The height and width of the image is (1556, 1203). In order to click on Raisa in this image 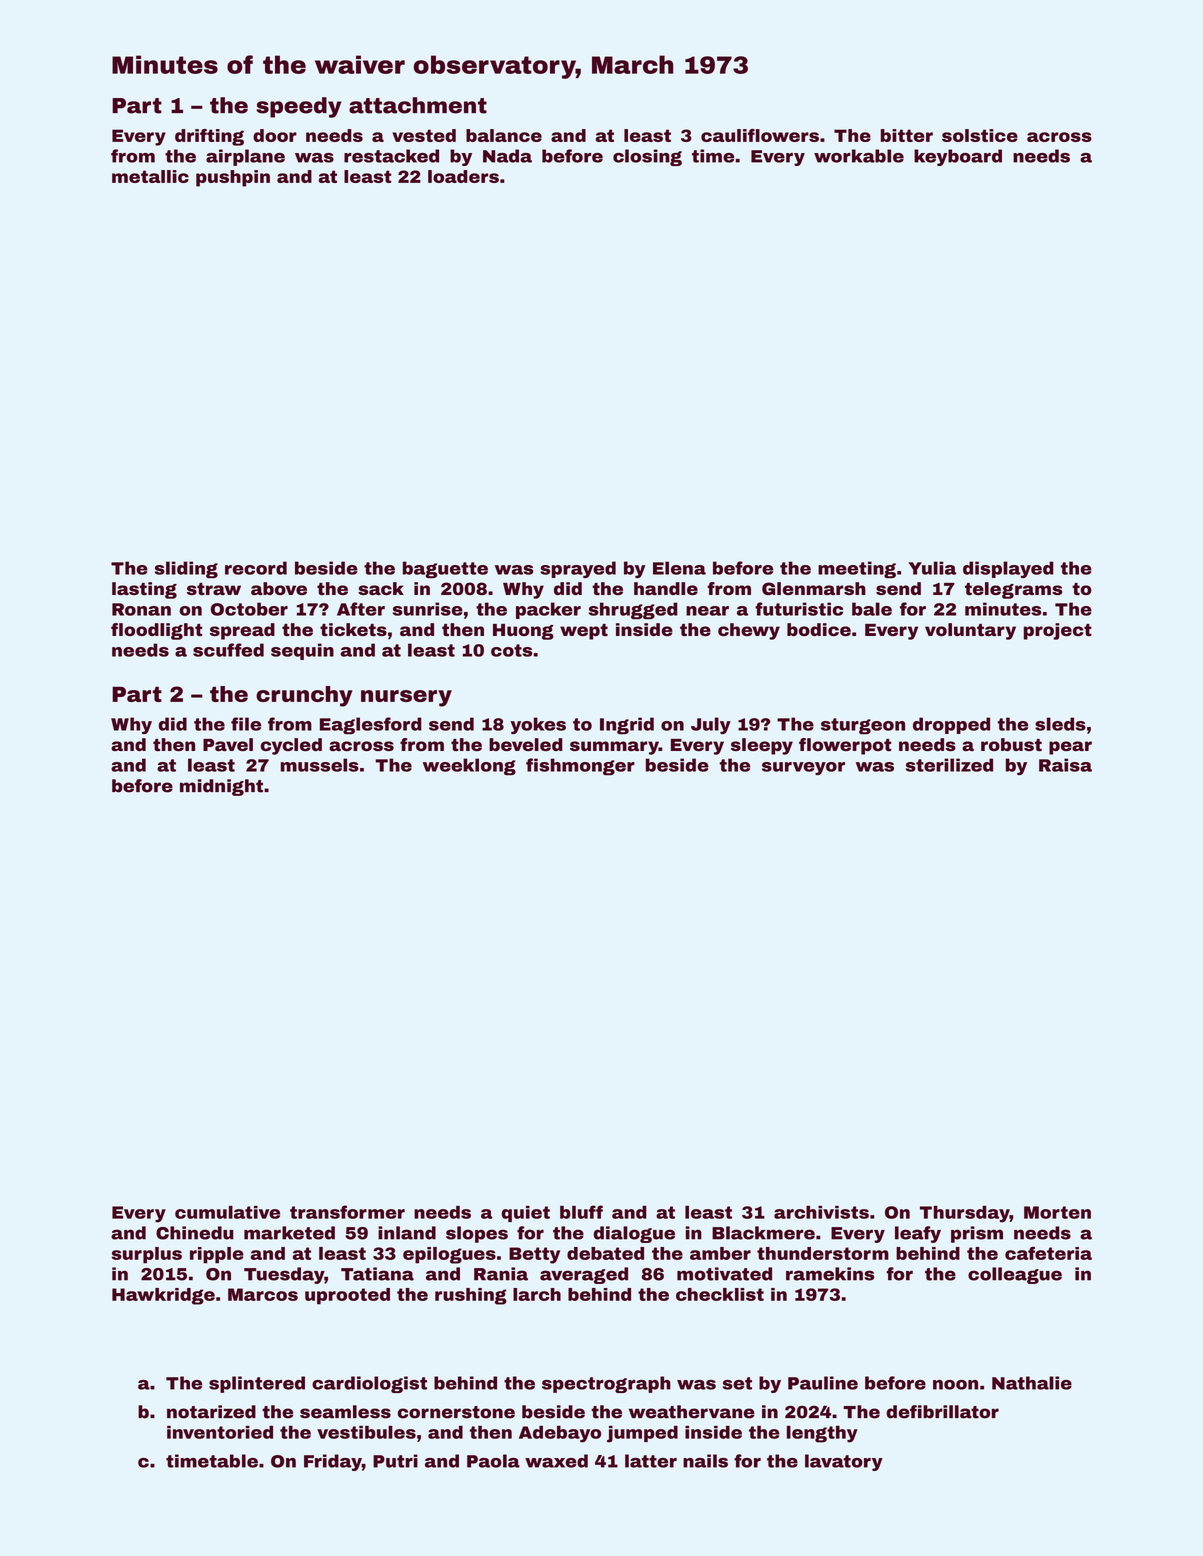, I will do `click(1065, 765)`.
